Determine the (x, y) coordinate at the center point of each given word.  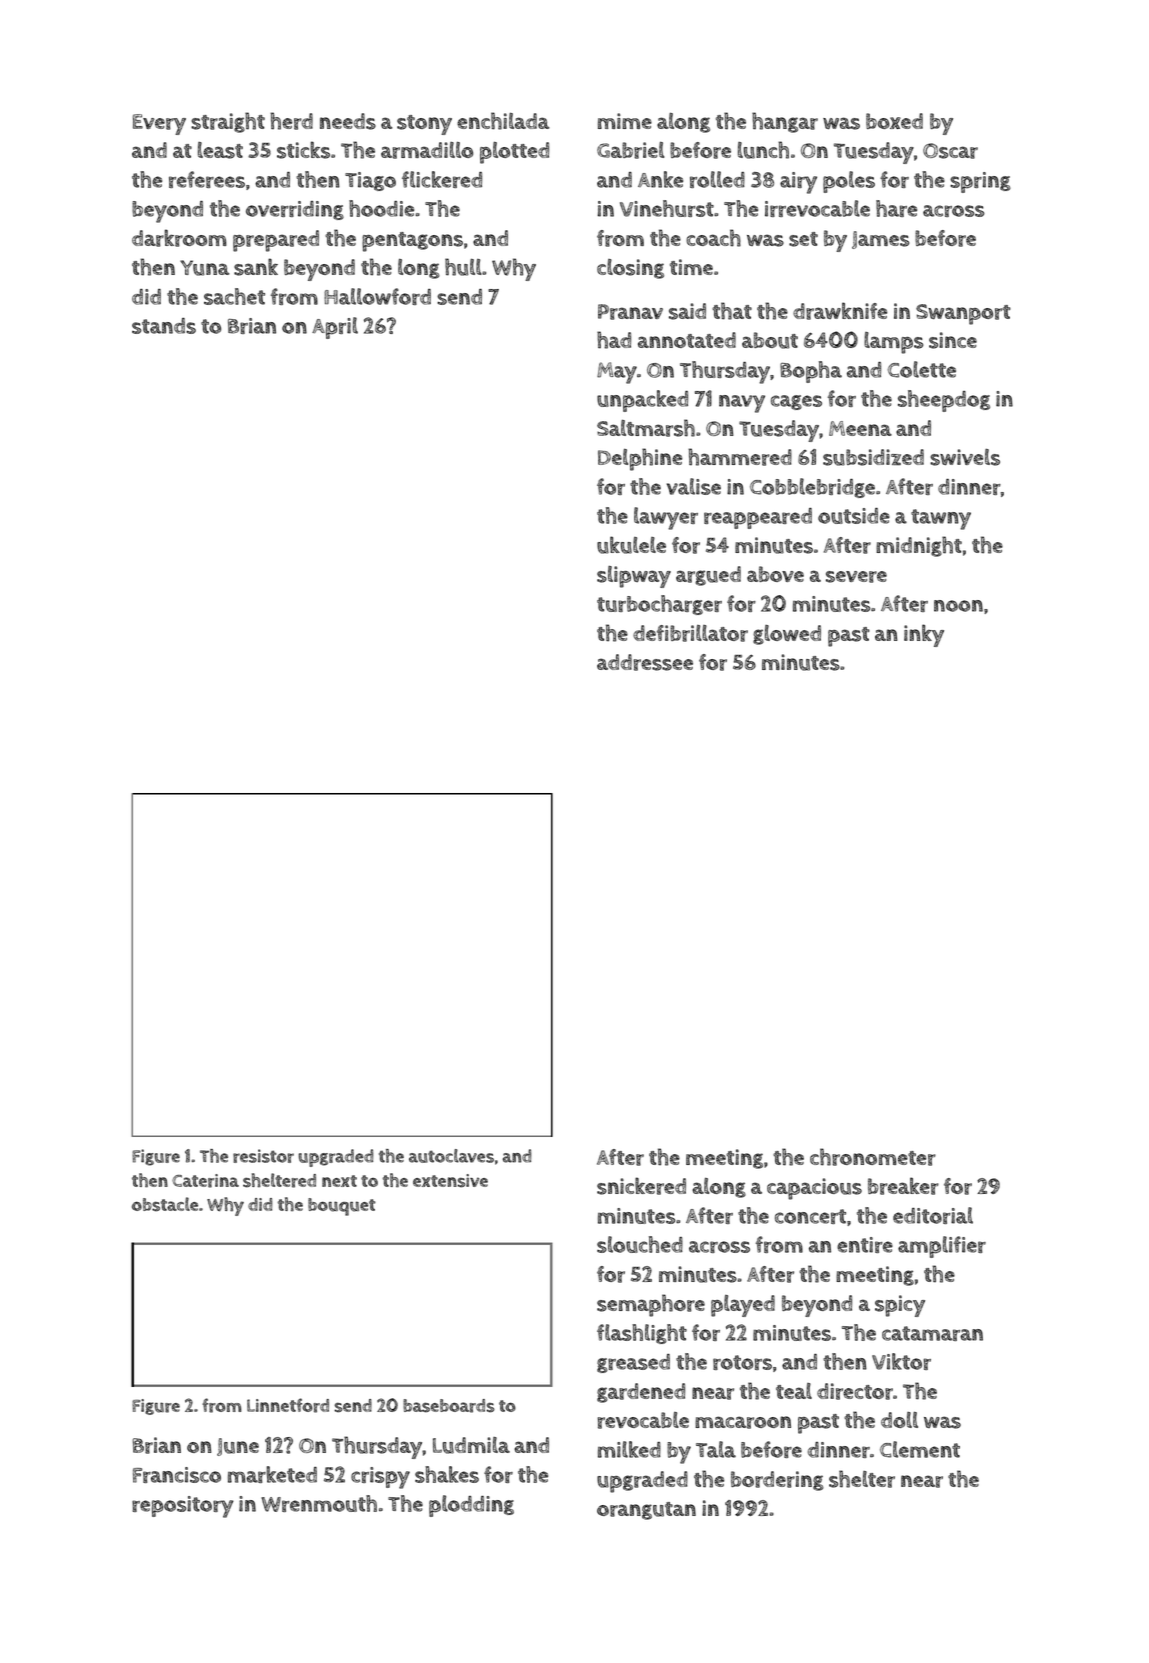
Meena (860, 428)
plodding (471, 1506)
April (335, 328)
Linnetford (288, 1405)
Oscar (950, 151)
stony (424, 125)
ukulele (631, 545)
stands (164, 326)
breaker (903, 1186)
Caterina (205, 1181)
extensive (450, 1181)
